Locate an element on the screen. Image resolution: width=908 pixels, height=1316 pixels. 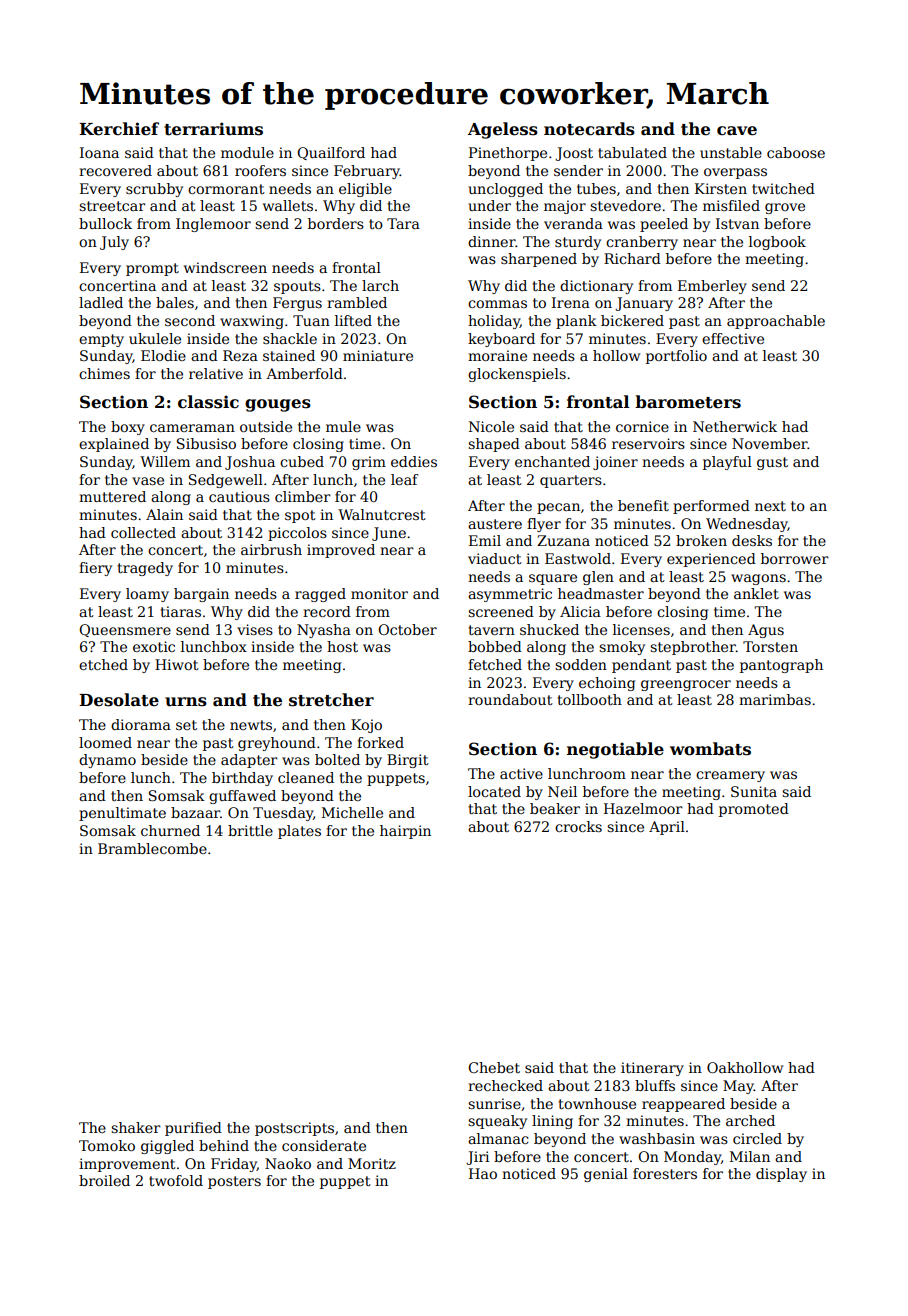
vase is located at coordinates (148, 481).
